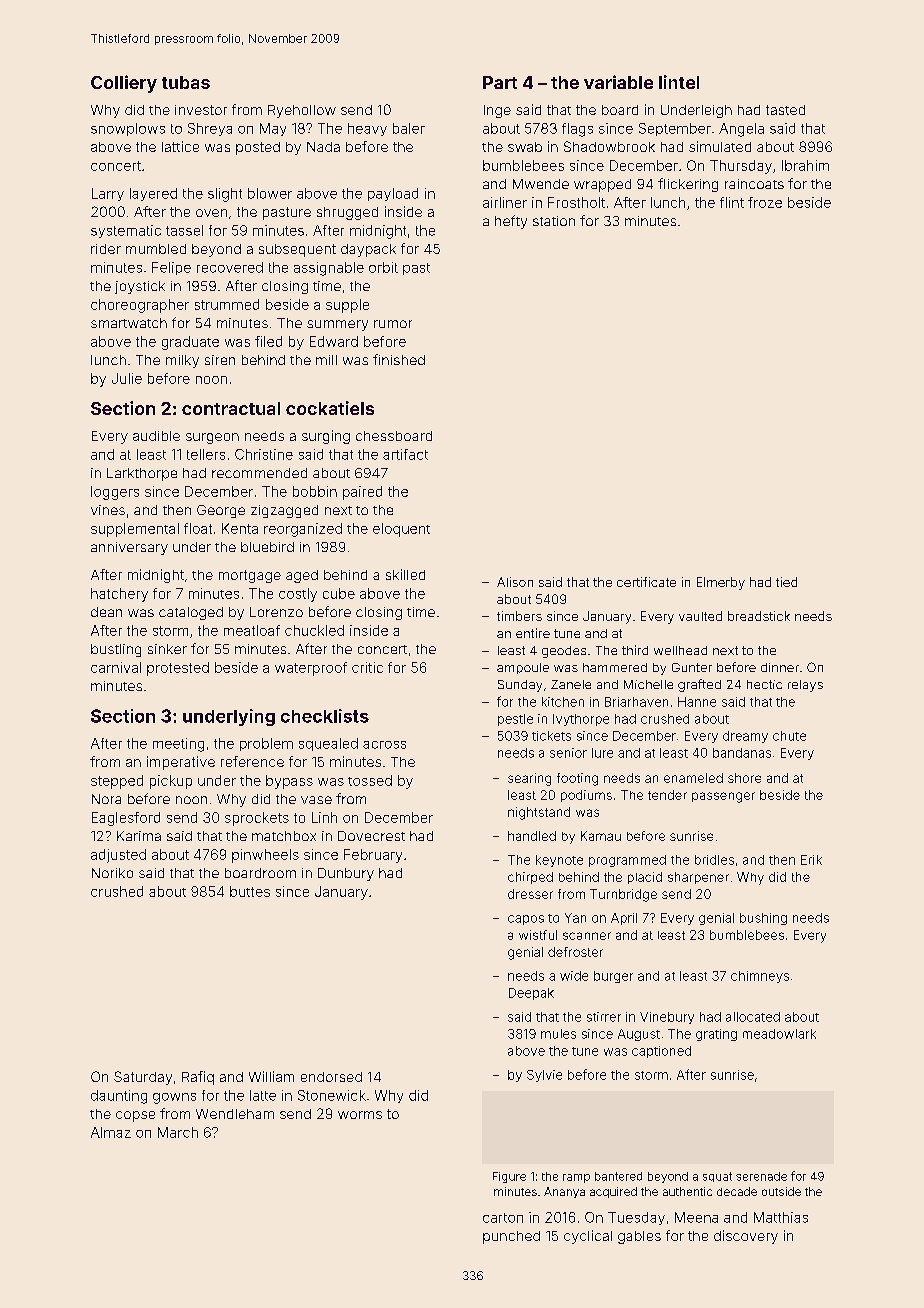  I want to click on float, so click(198, 528).
